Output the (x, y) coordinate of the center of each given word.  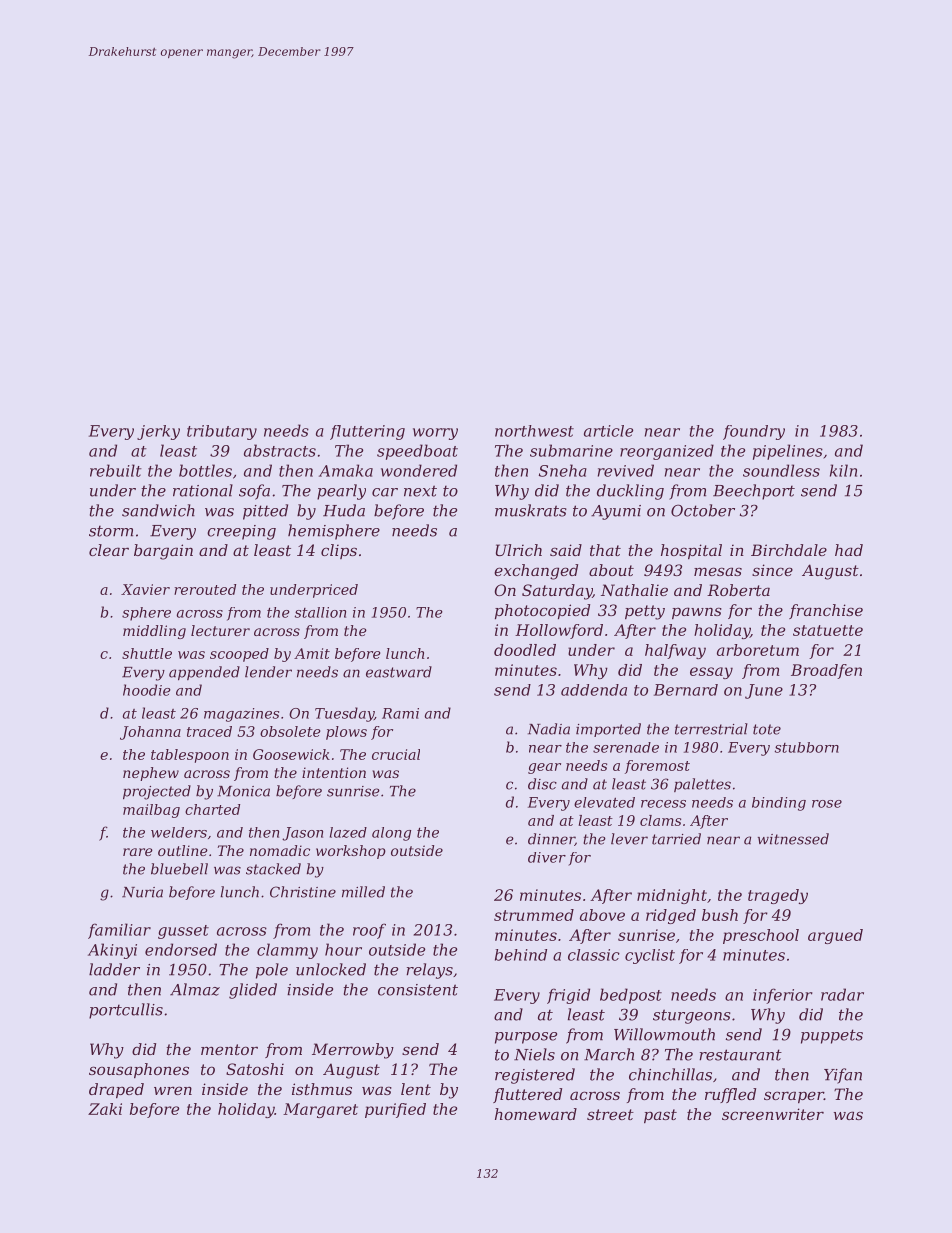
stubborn (807, 747)
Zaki (105, 1109)
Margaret (320, 1110)
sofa (254, 492)
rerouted (205, 589)
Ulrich (519, 550)
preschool (761, 936)
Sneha (563, 470)
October (703, 510)
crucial (396, 754)
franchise (826, 611)
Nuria (142, 892)
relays (429, 971)
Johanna (150, 733)
